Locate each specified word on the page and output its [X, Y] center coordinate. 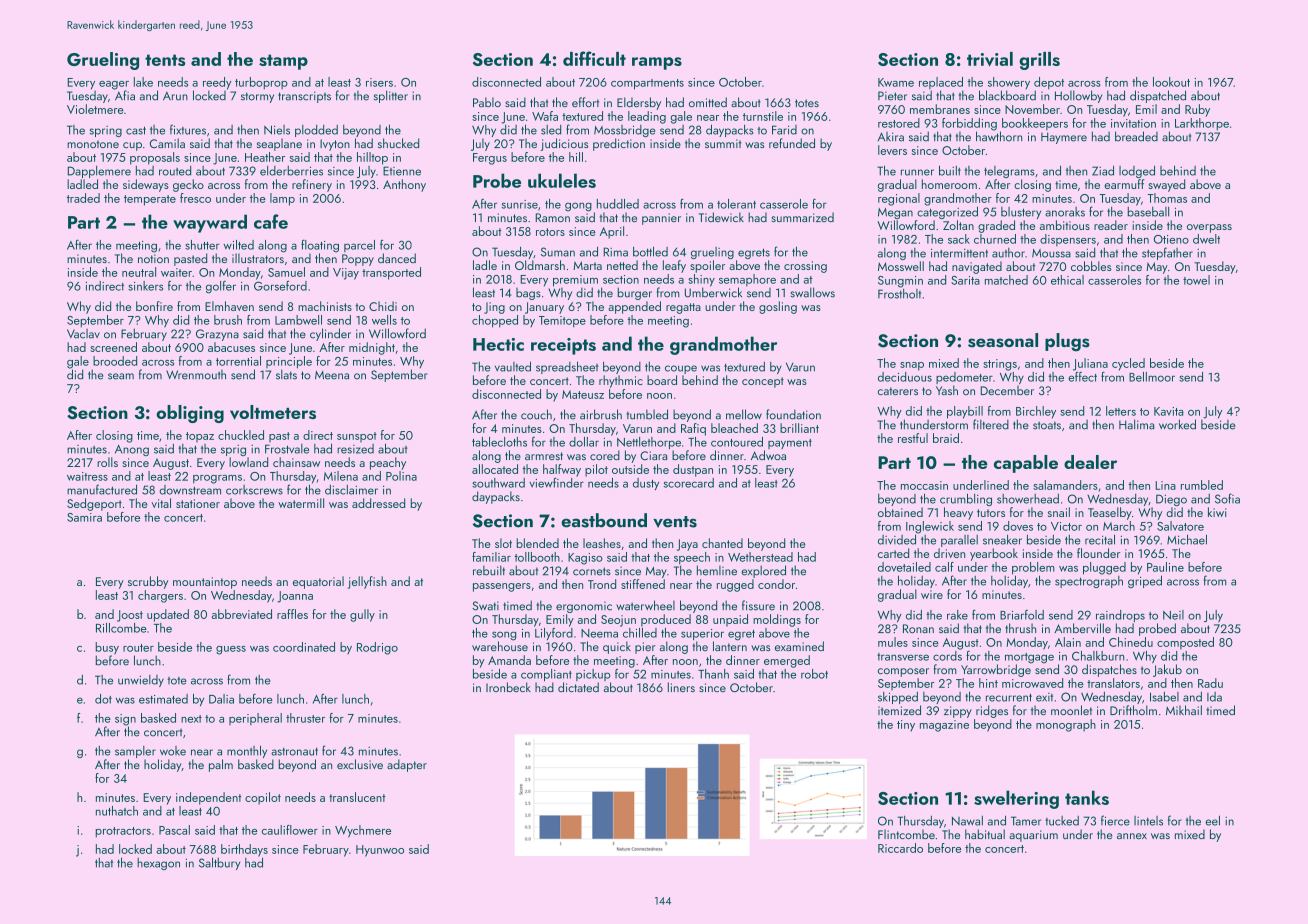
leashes [602, 543]
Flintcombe [906, 834]
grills [1039, 61]
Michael [1187, 539]
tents [165, 60]
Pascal [174, 830]
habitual [985, 834]
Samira [84, 517]
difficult [594, 58]
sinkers [145, 286]
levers [892, 150]
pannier [661, 219]
